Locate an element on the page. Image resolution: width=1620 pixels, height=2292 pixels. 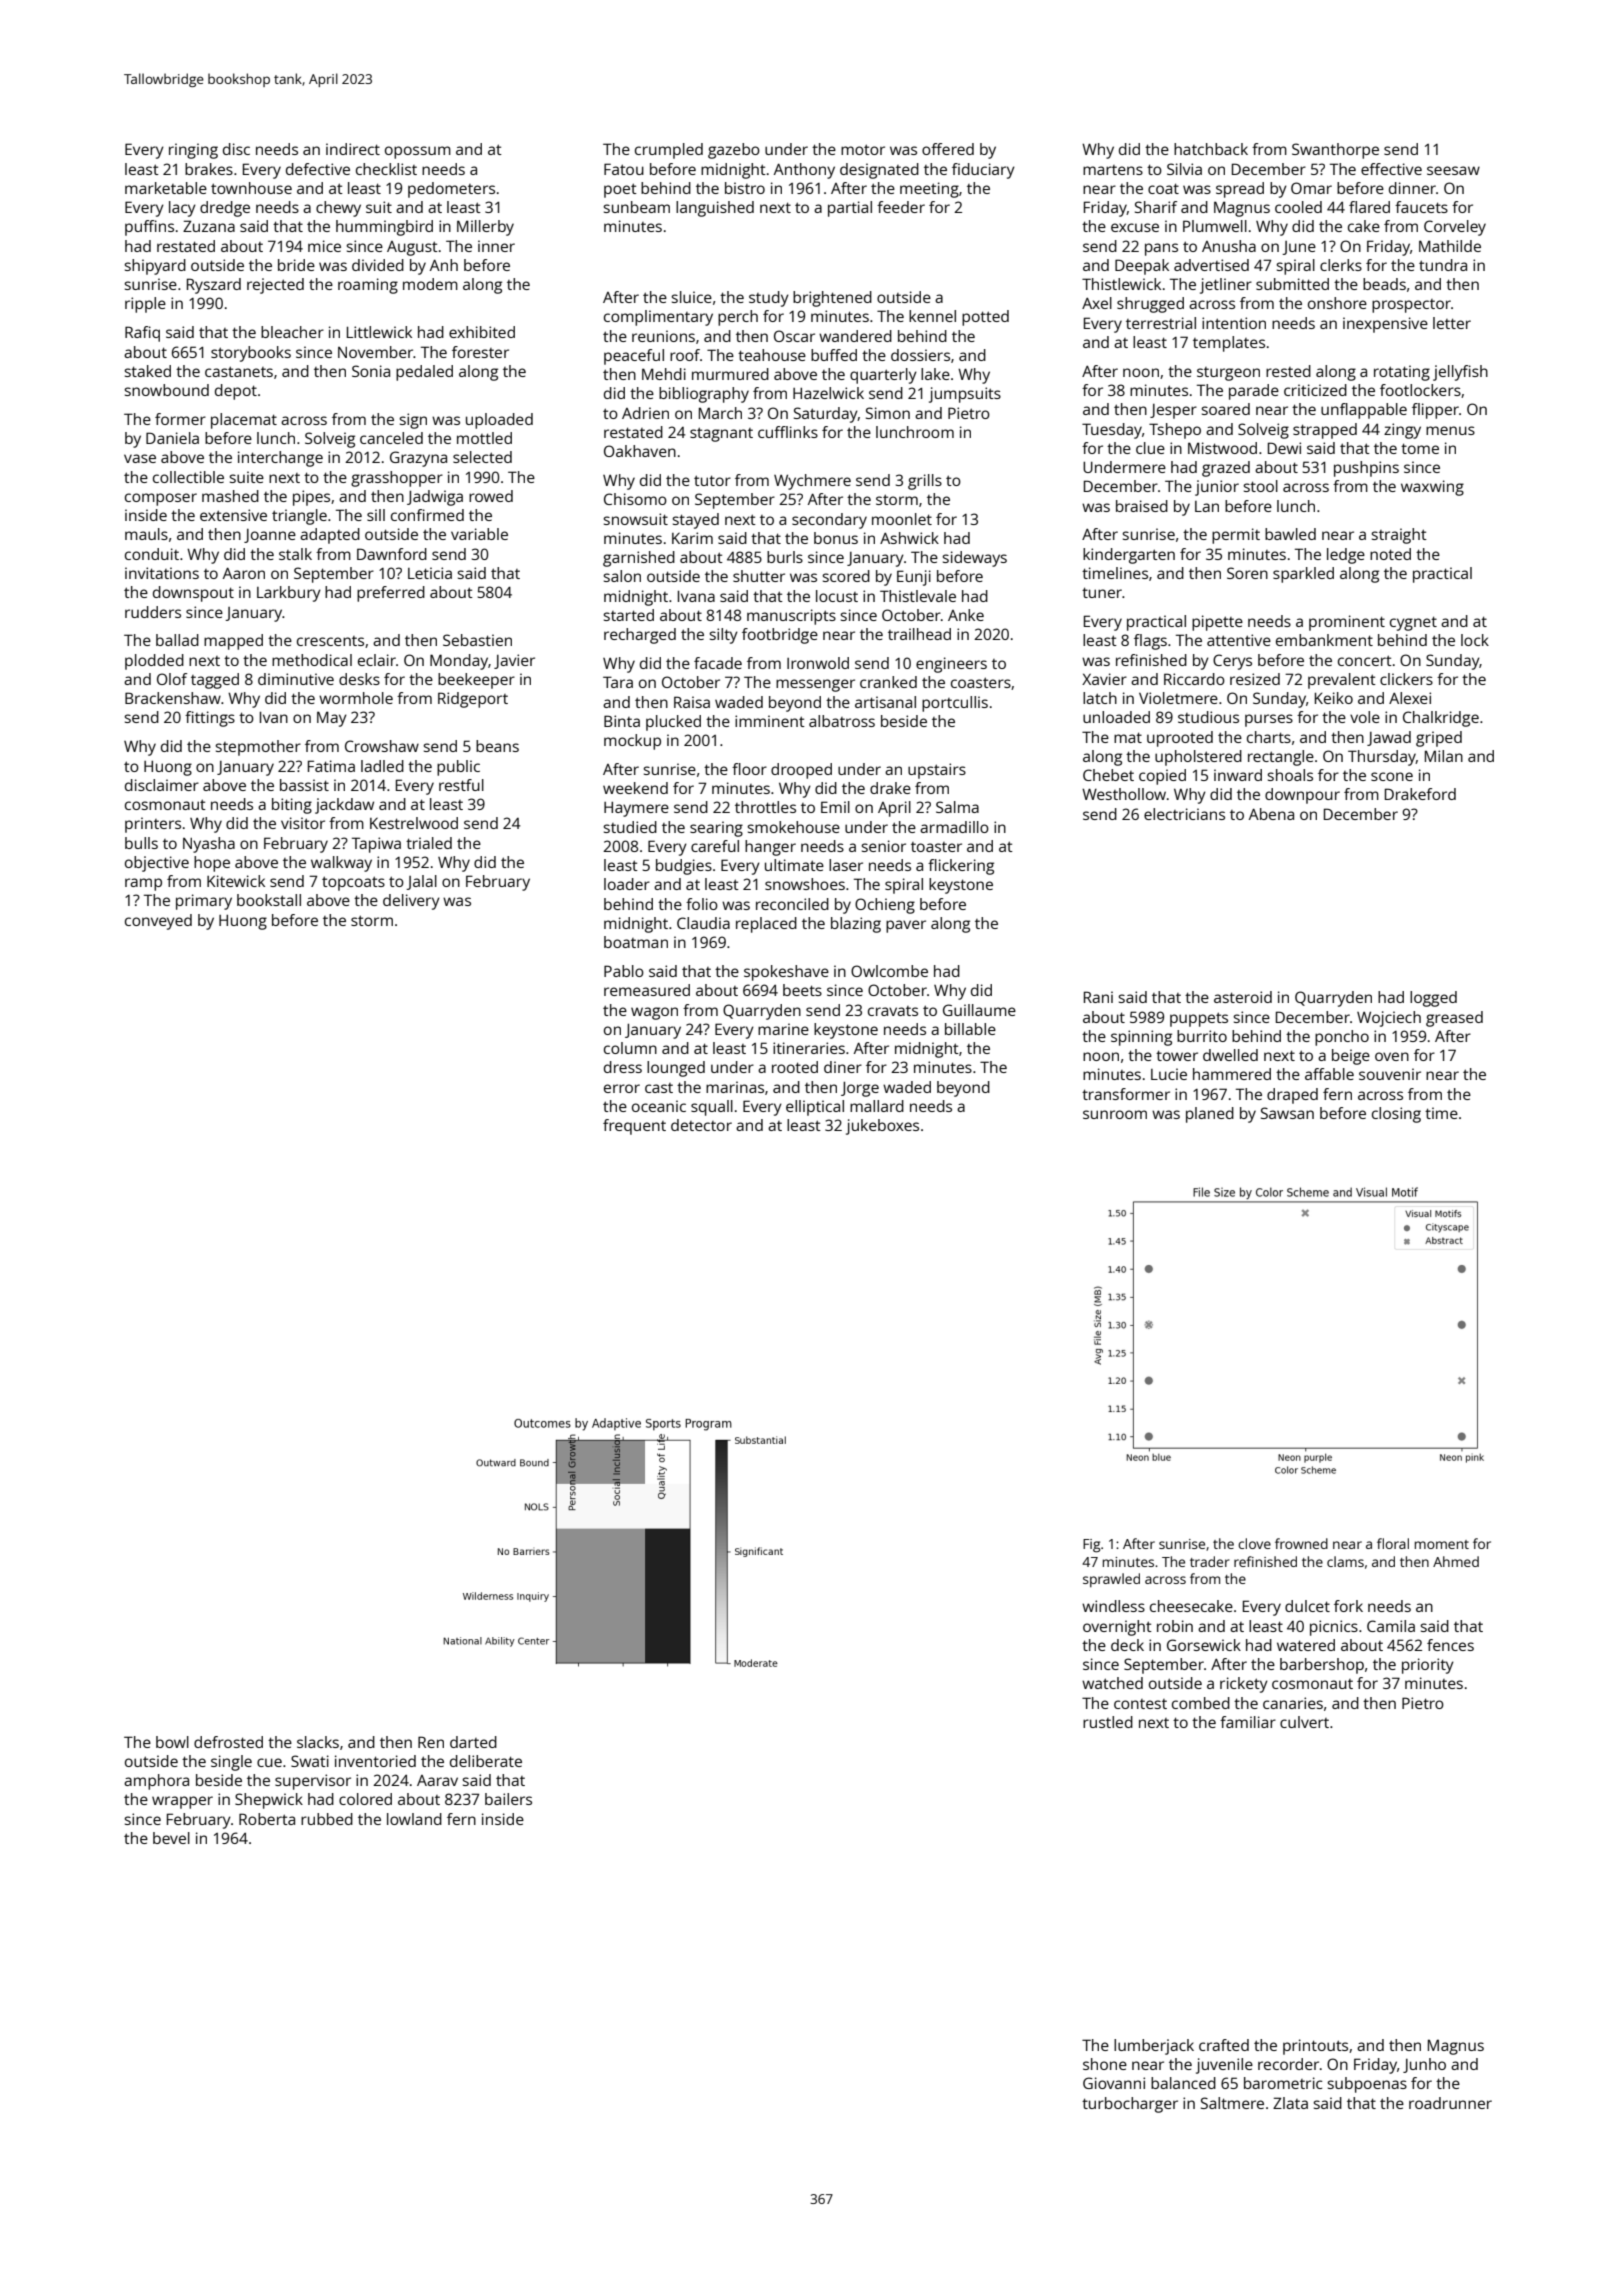
sprawled is located at coordinates (1111, 1580).
